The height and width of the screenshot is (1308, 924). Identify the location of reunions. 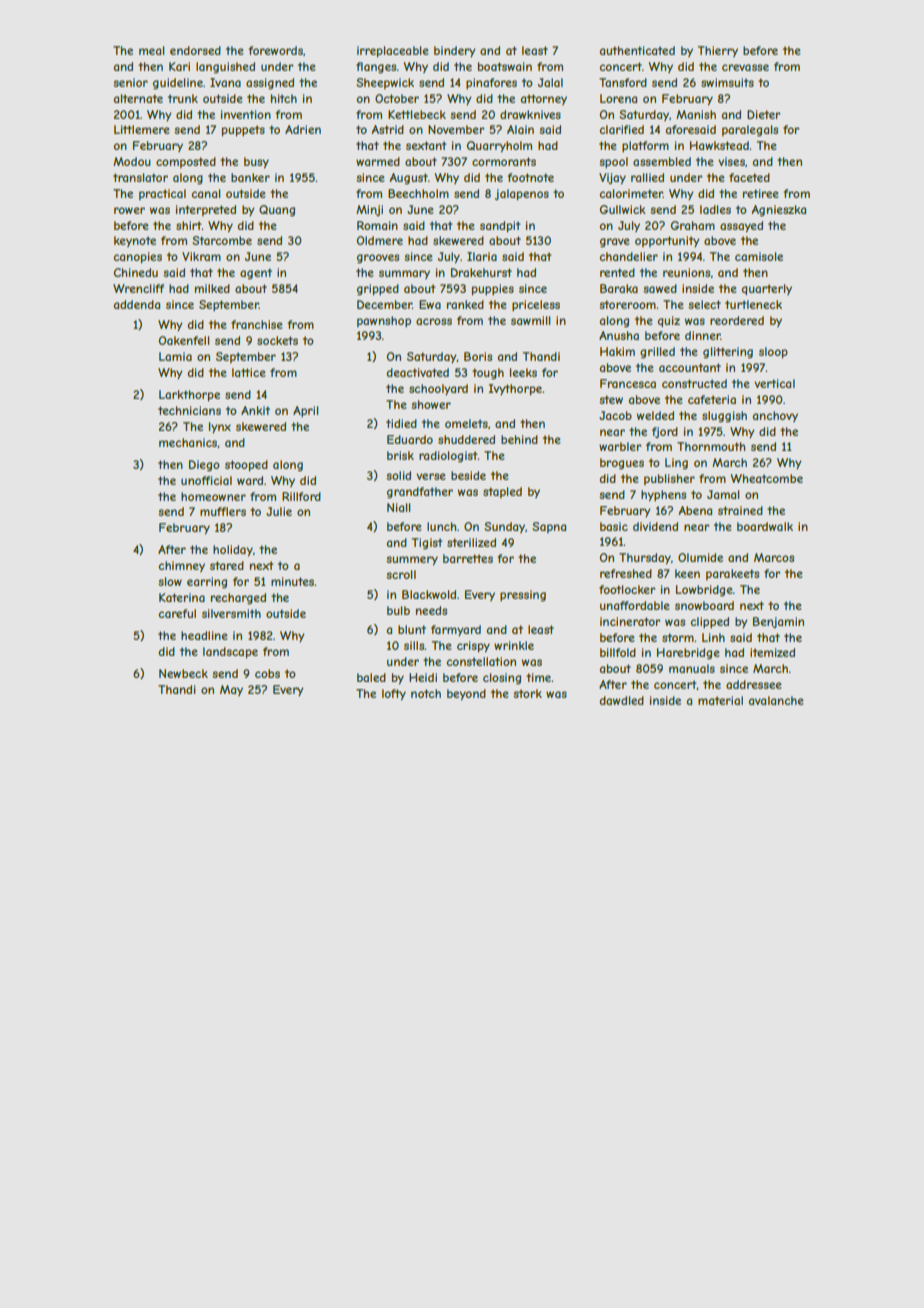
(686, 272).
